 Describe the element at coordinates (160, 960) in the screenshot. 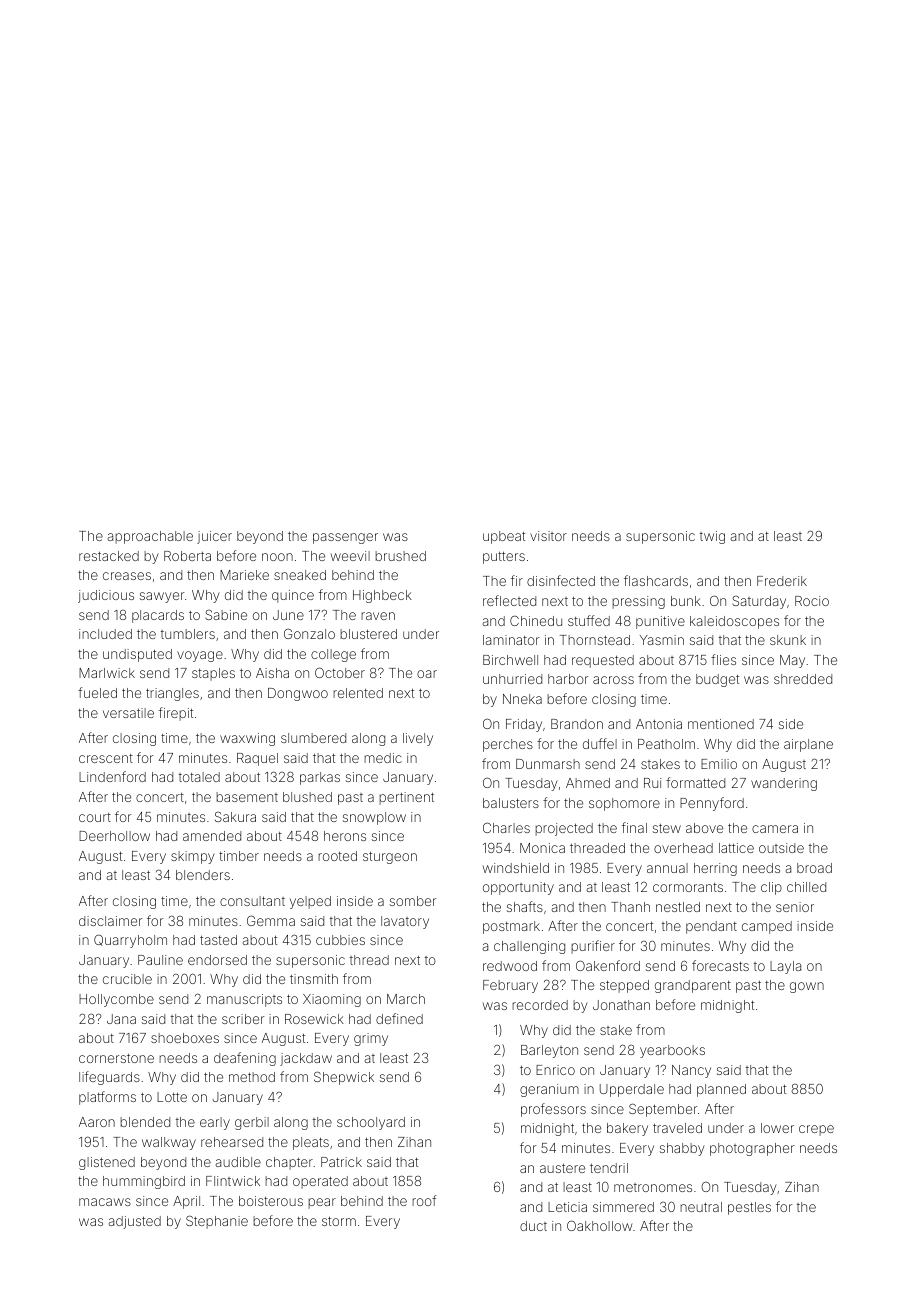

I see `Pauline` at that location.
